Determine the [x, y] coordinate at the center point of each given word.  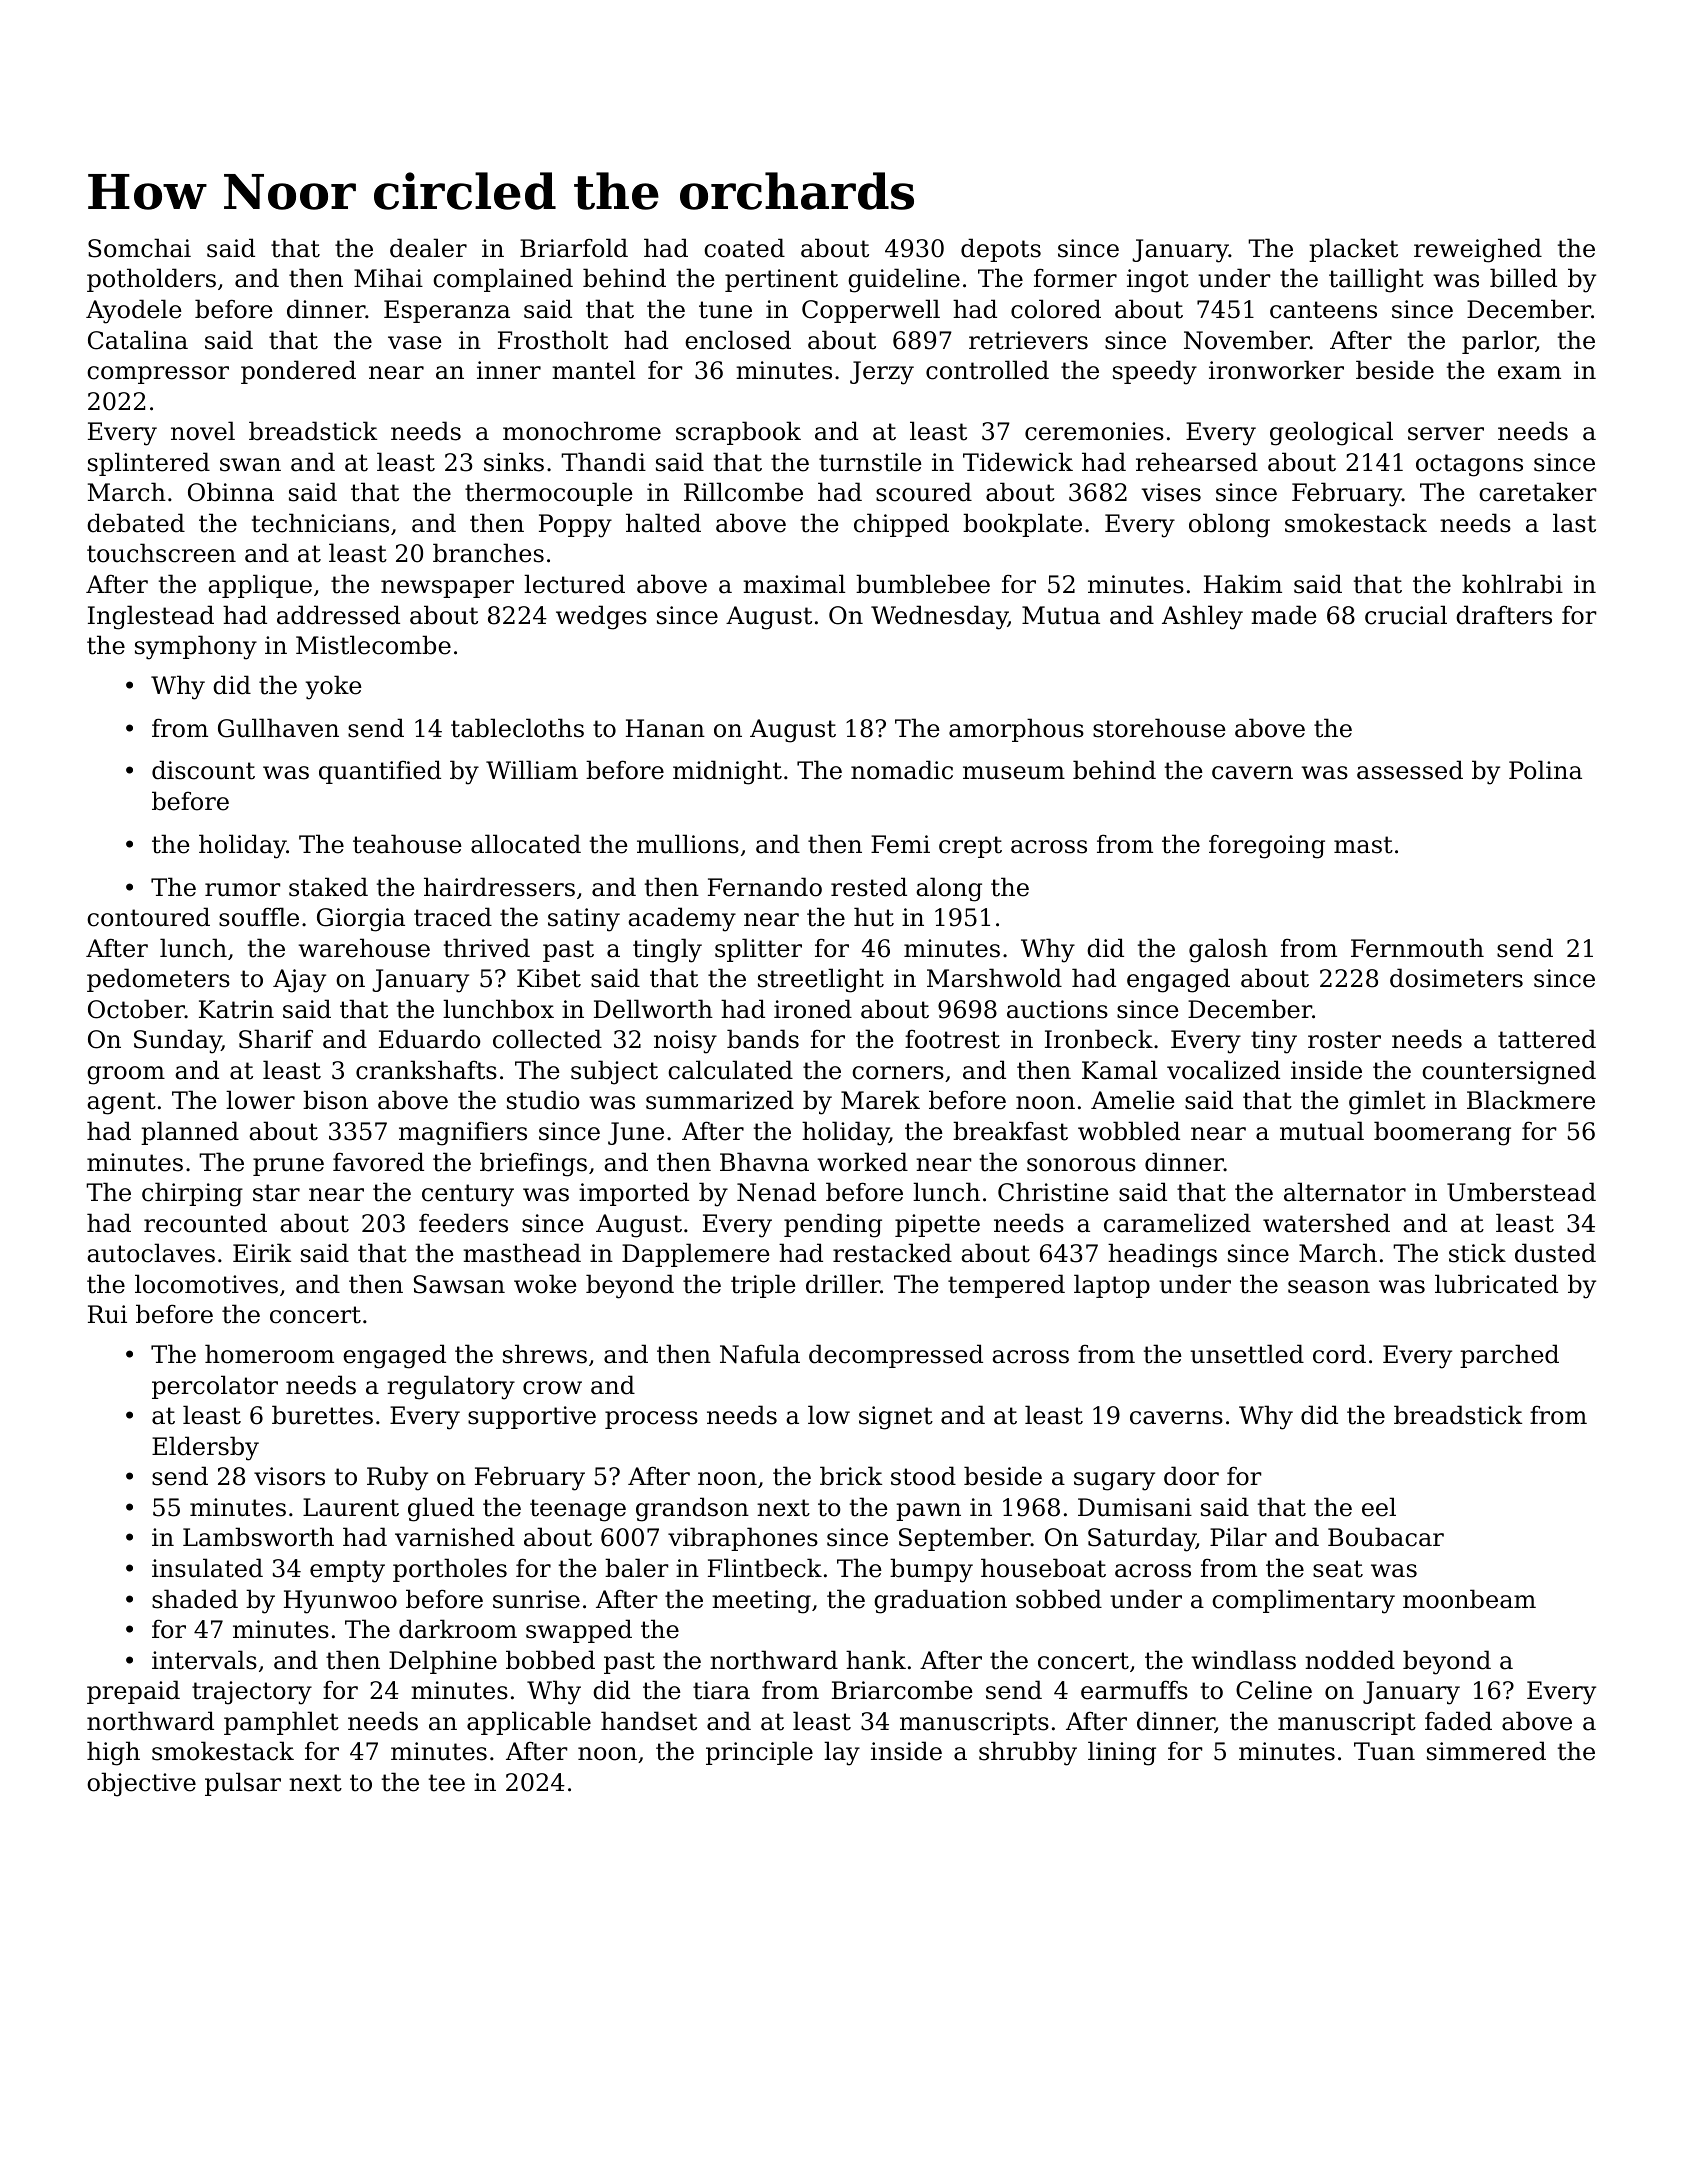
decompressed [896, 1356]
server [1446, 434]
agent [121, 1103]
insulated [207, 1568]
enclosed [738, 340]
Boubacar [1386, 1537]
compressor [158, 375]
